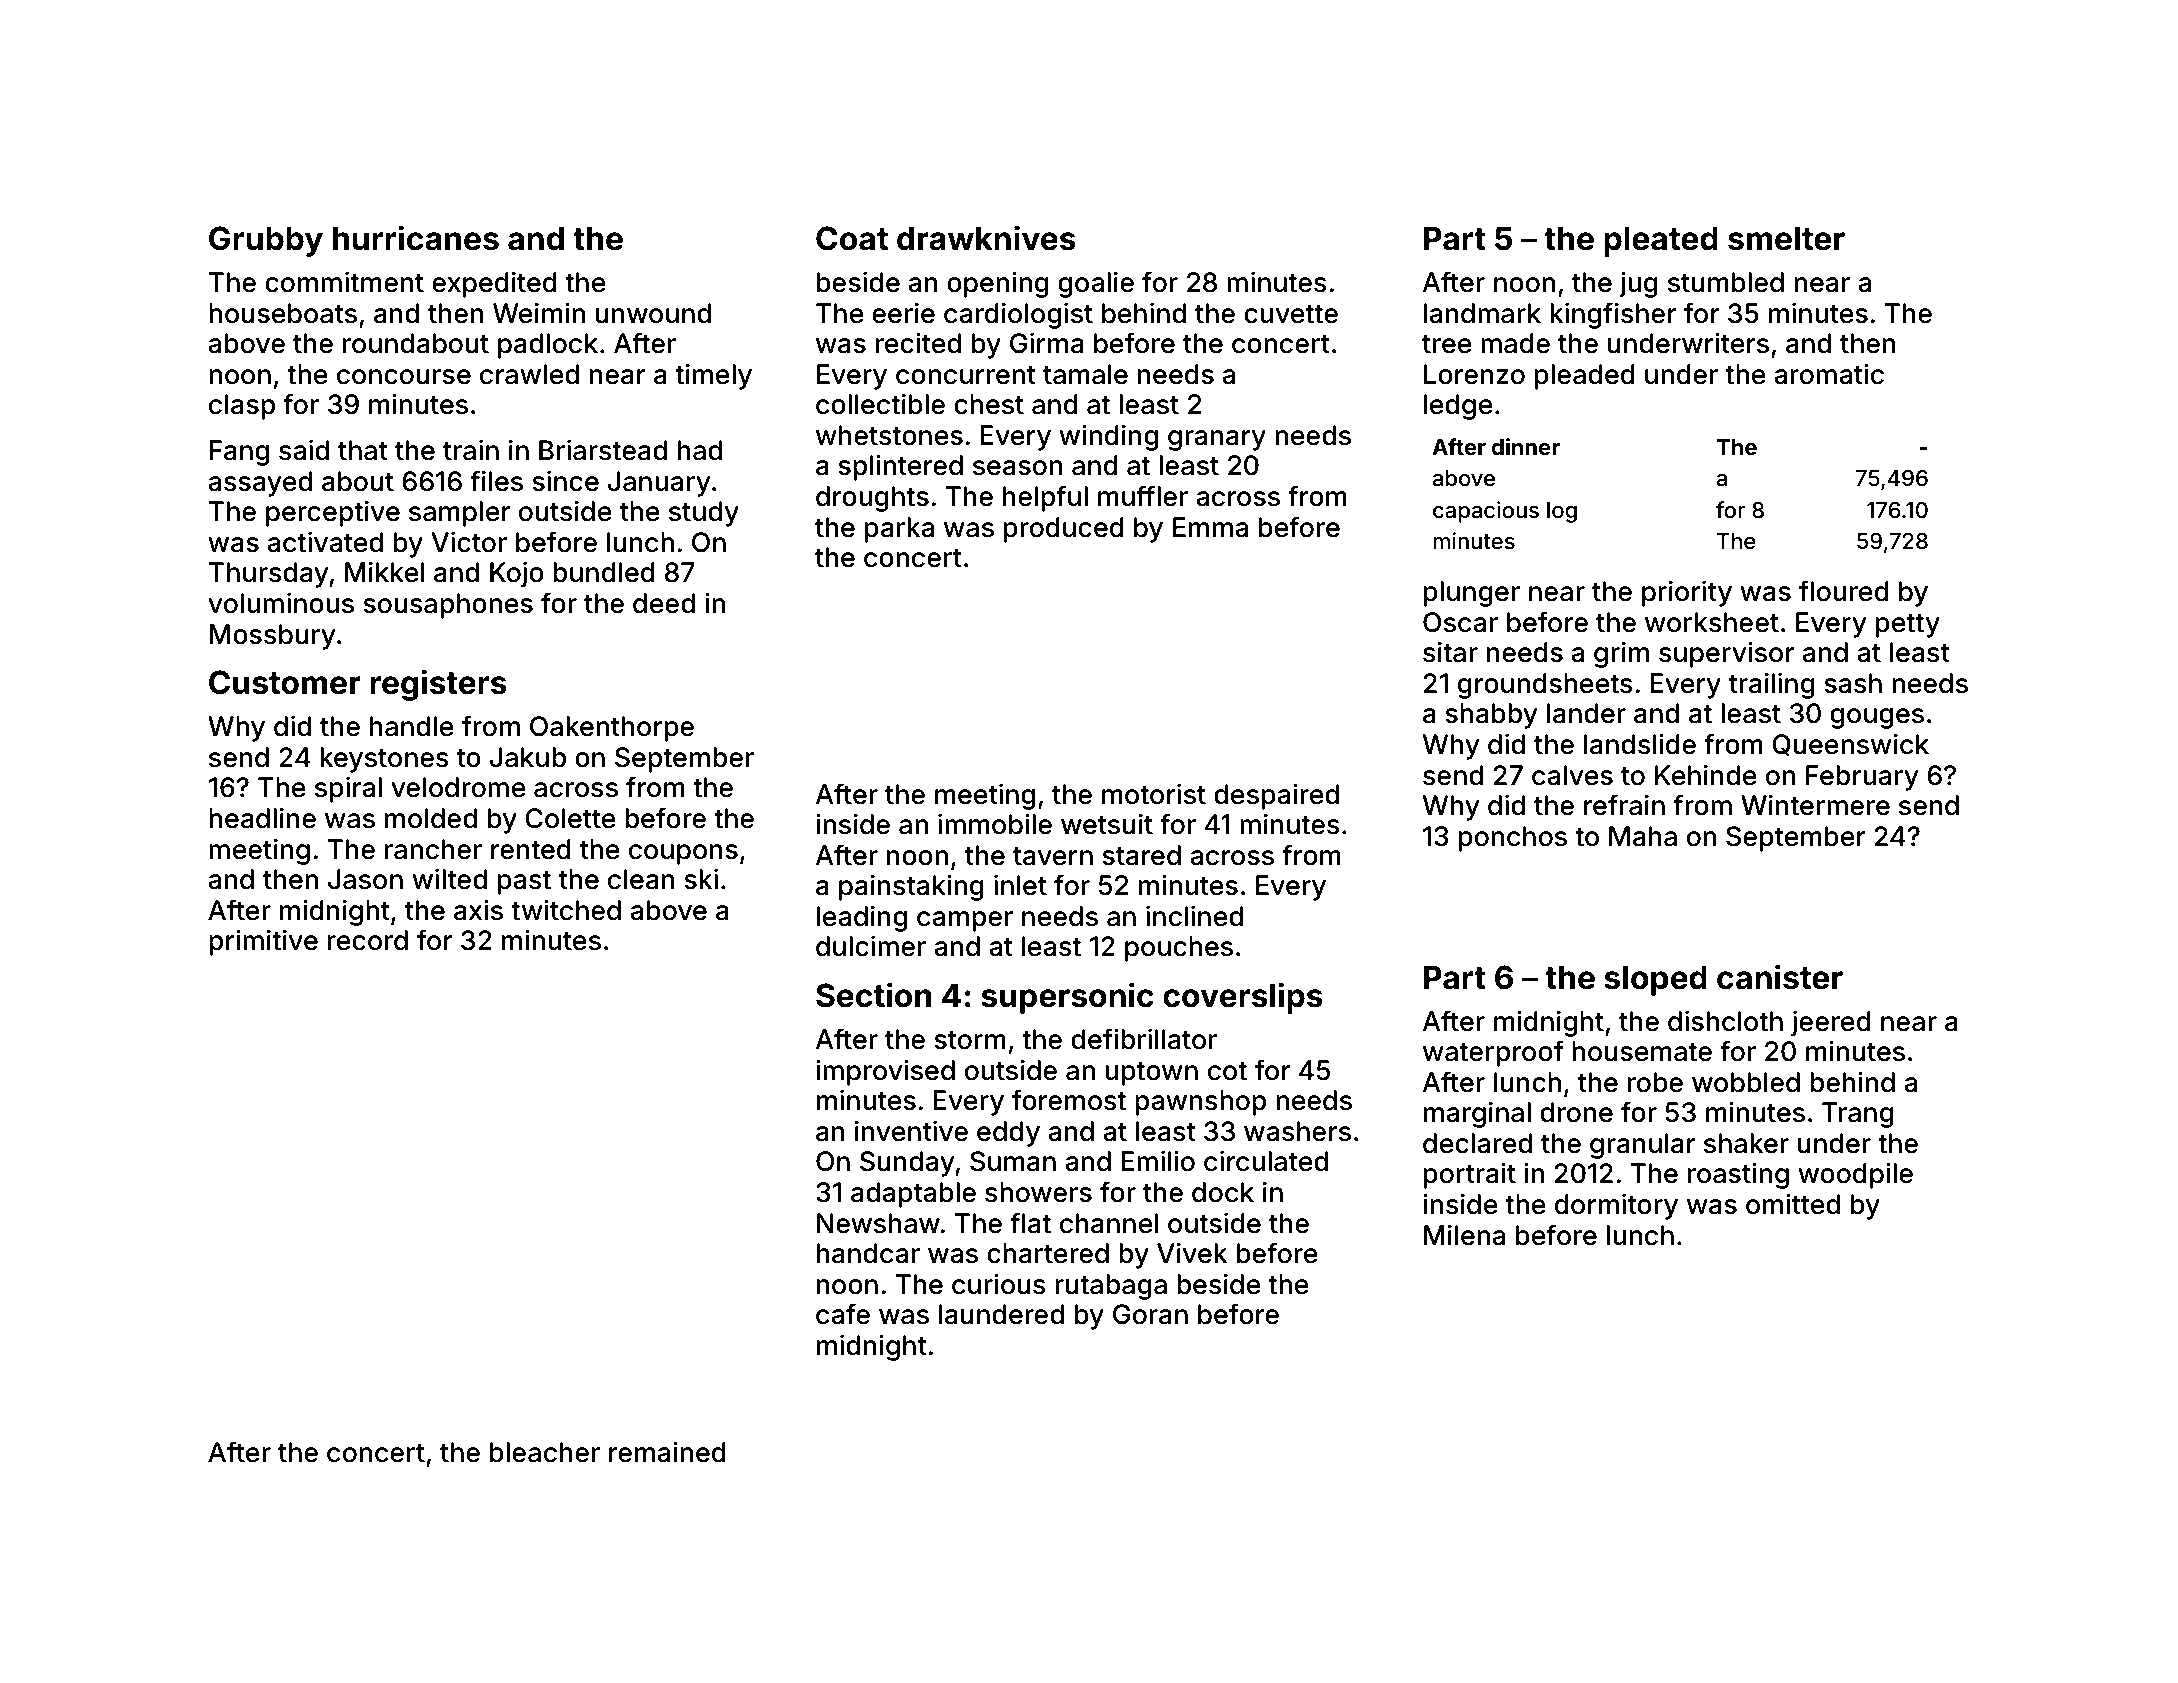 This screenshot has width=2178, height=1683. I want to click on dishcloth, so click(1725, 1021).
